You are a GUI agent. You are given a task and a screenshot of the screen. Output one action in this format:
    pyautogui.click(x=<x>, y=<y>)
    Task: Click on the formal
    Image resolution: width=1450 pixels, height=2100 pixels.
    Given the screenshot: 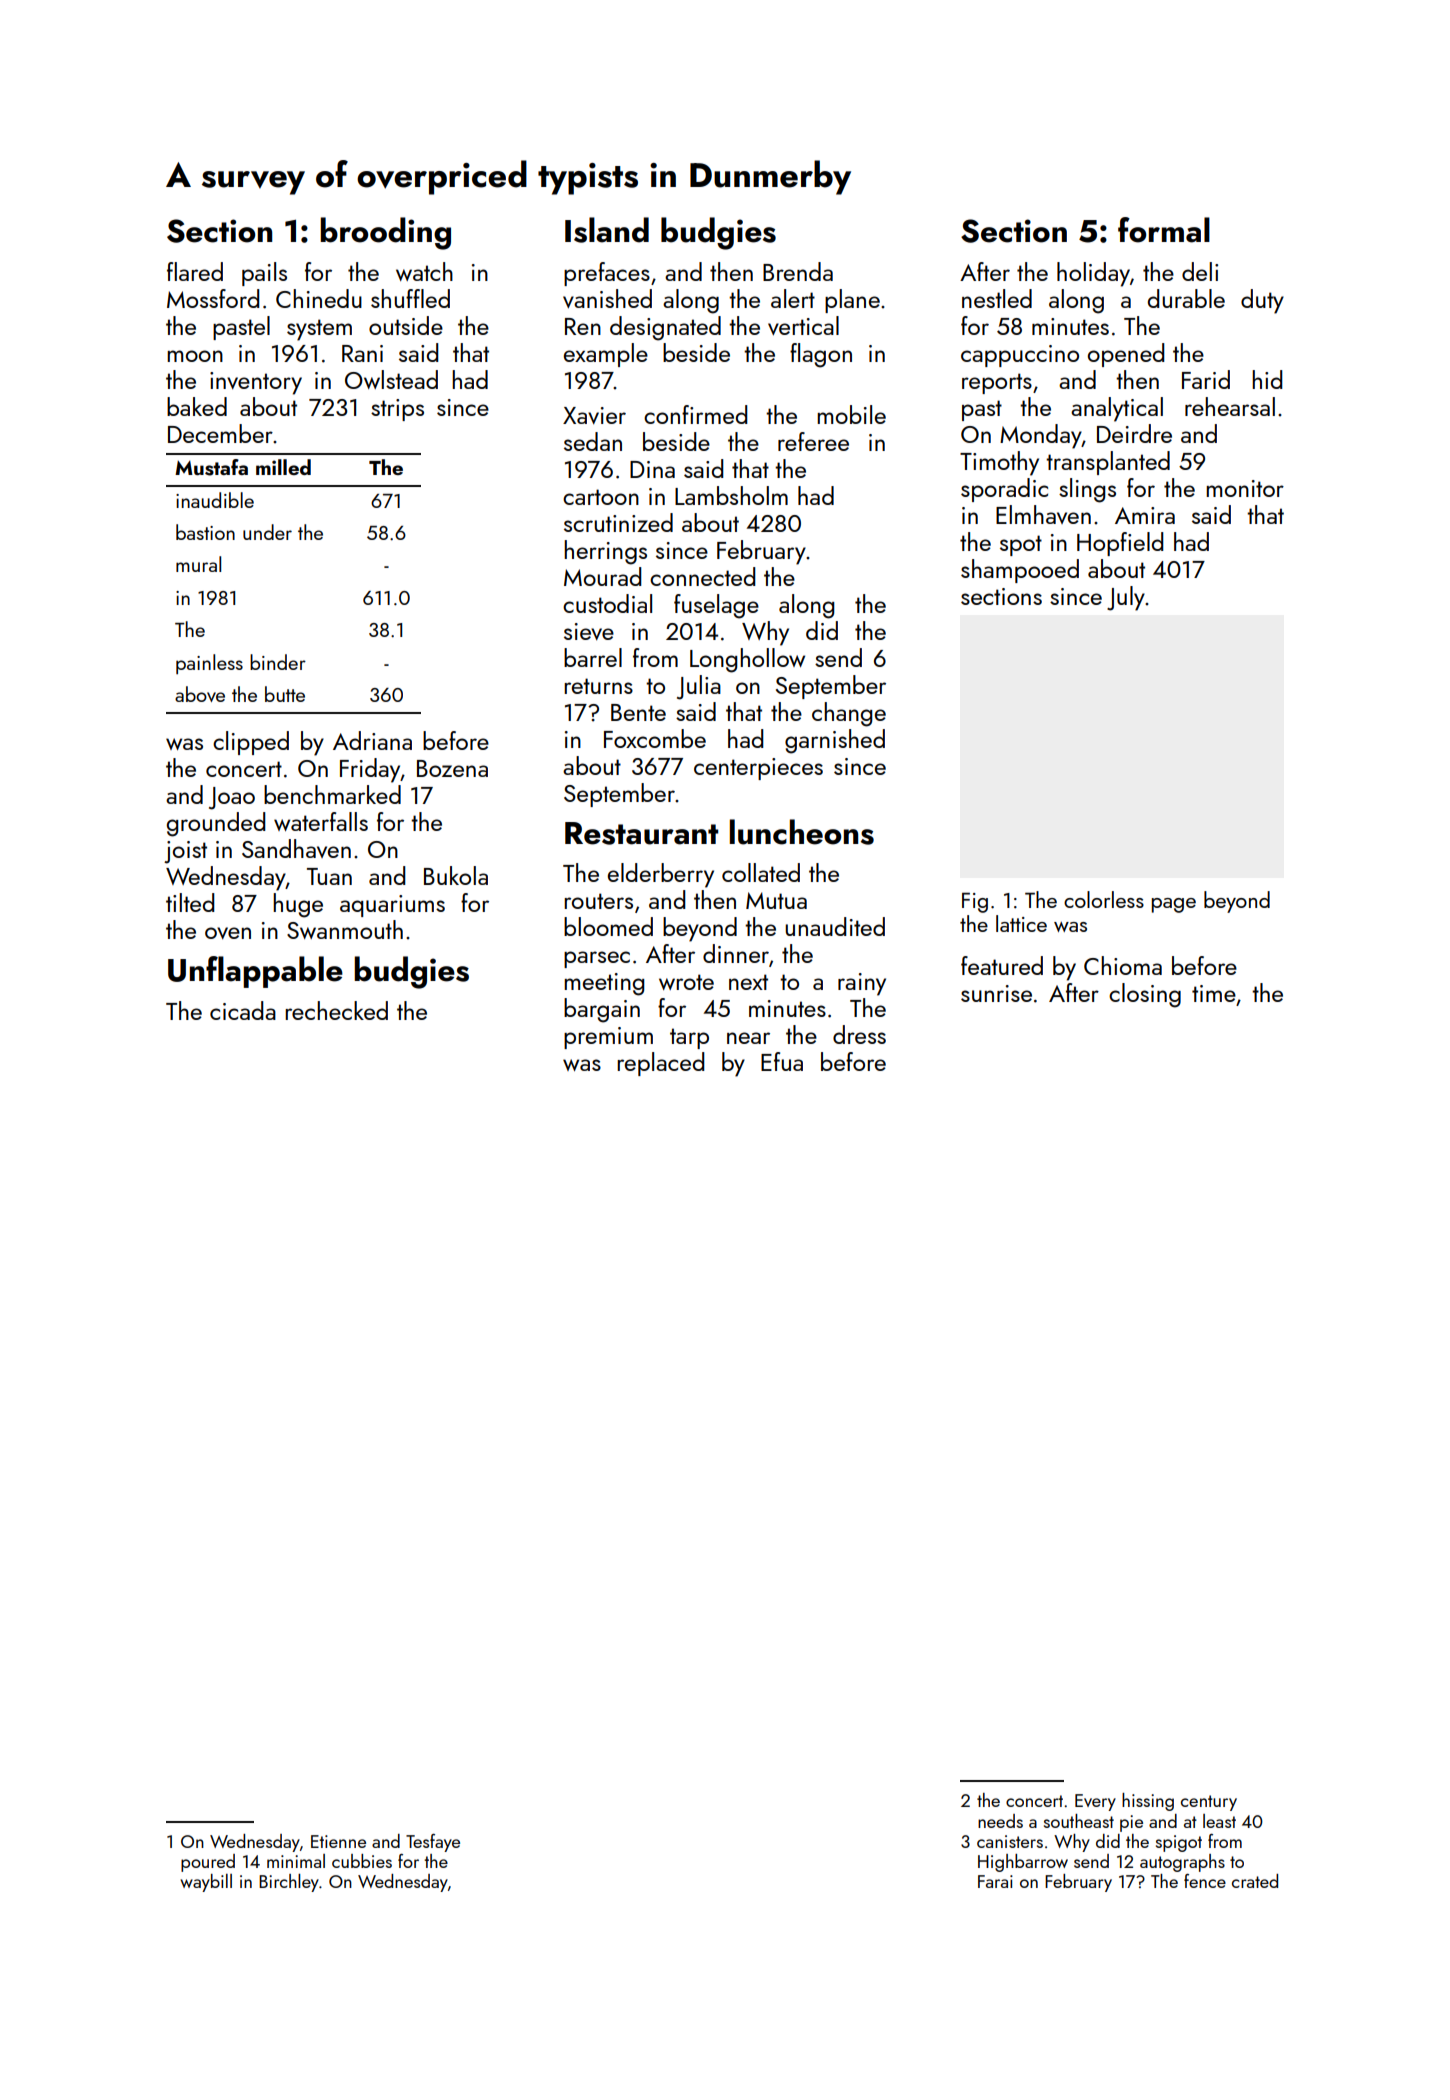 What is the action you would take?
    pyautogui.click(x=1164, y=230)
